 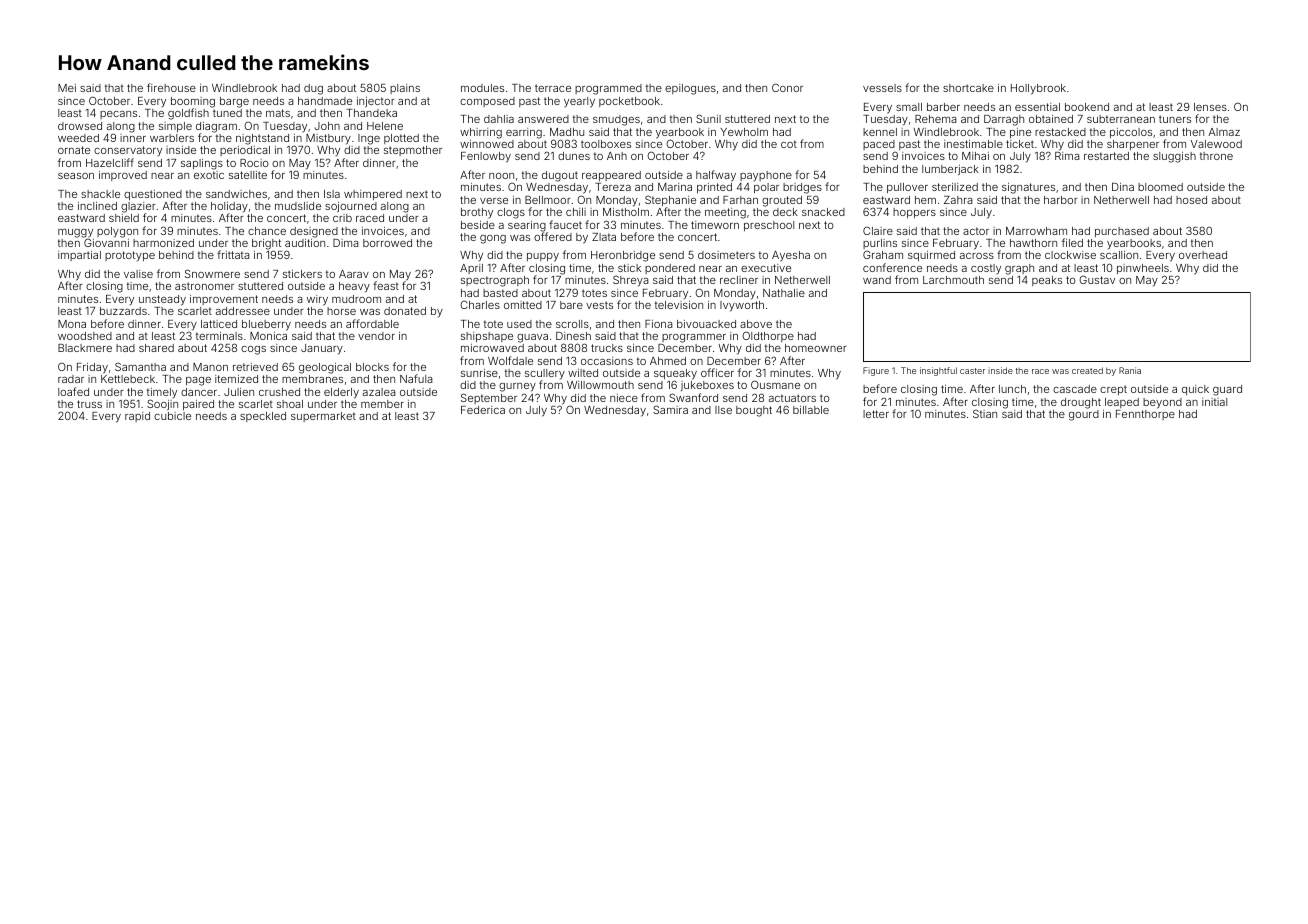 I want to click on hosed, so click(x=1191, y=200).
